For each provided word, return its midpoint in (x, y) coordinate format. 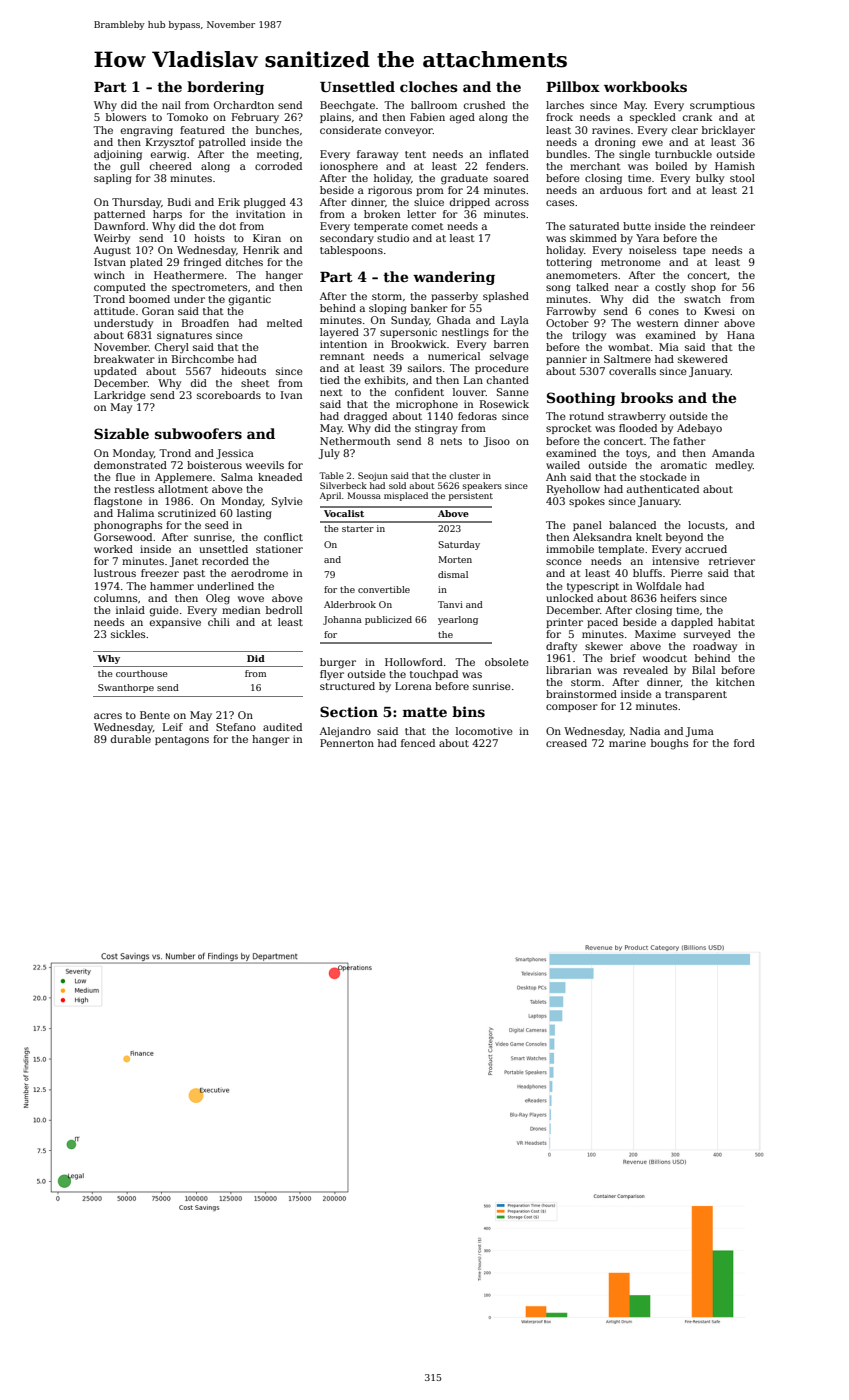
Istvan (110, 262)
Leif (173, 727)
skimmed (593, 238)
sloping (388, 309)
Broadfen (205, 323)
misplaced (406, 496)
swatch (702, 299)
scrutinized (187, 513)
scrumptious (722, 106)
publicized (388, 620)
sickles (128, 634)
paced (602, 623)
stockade (663, 477)
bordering (225, 88)
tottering (569, 263)
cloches (429, 86)
